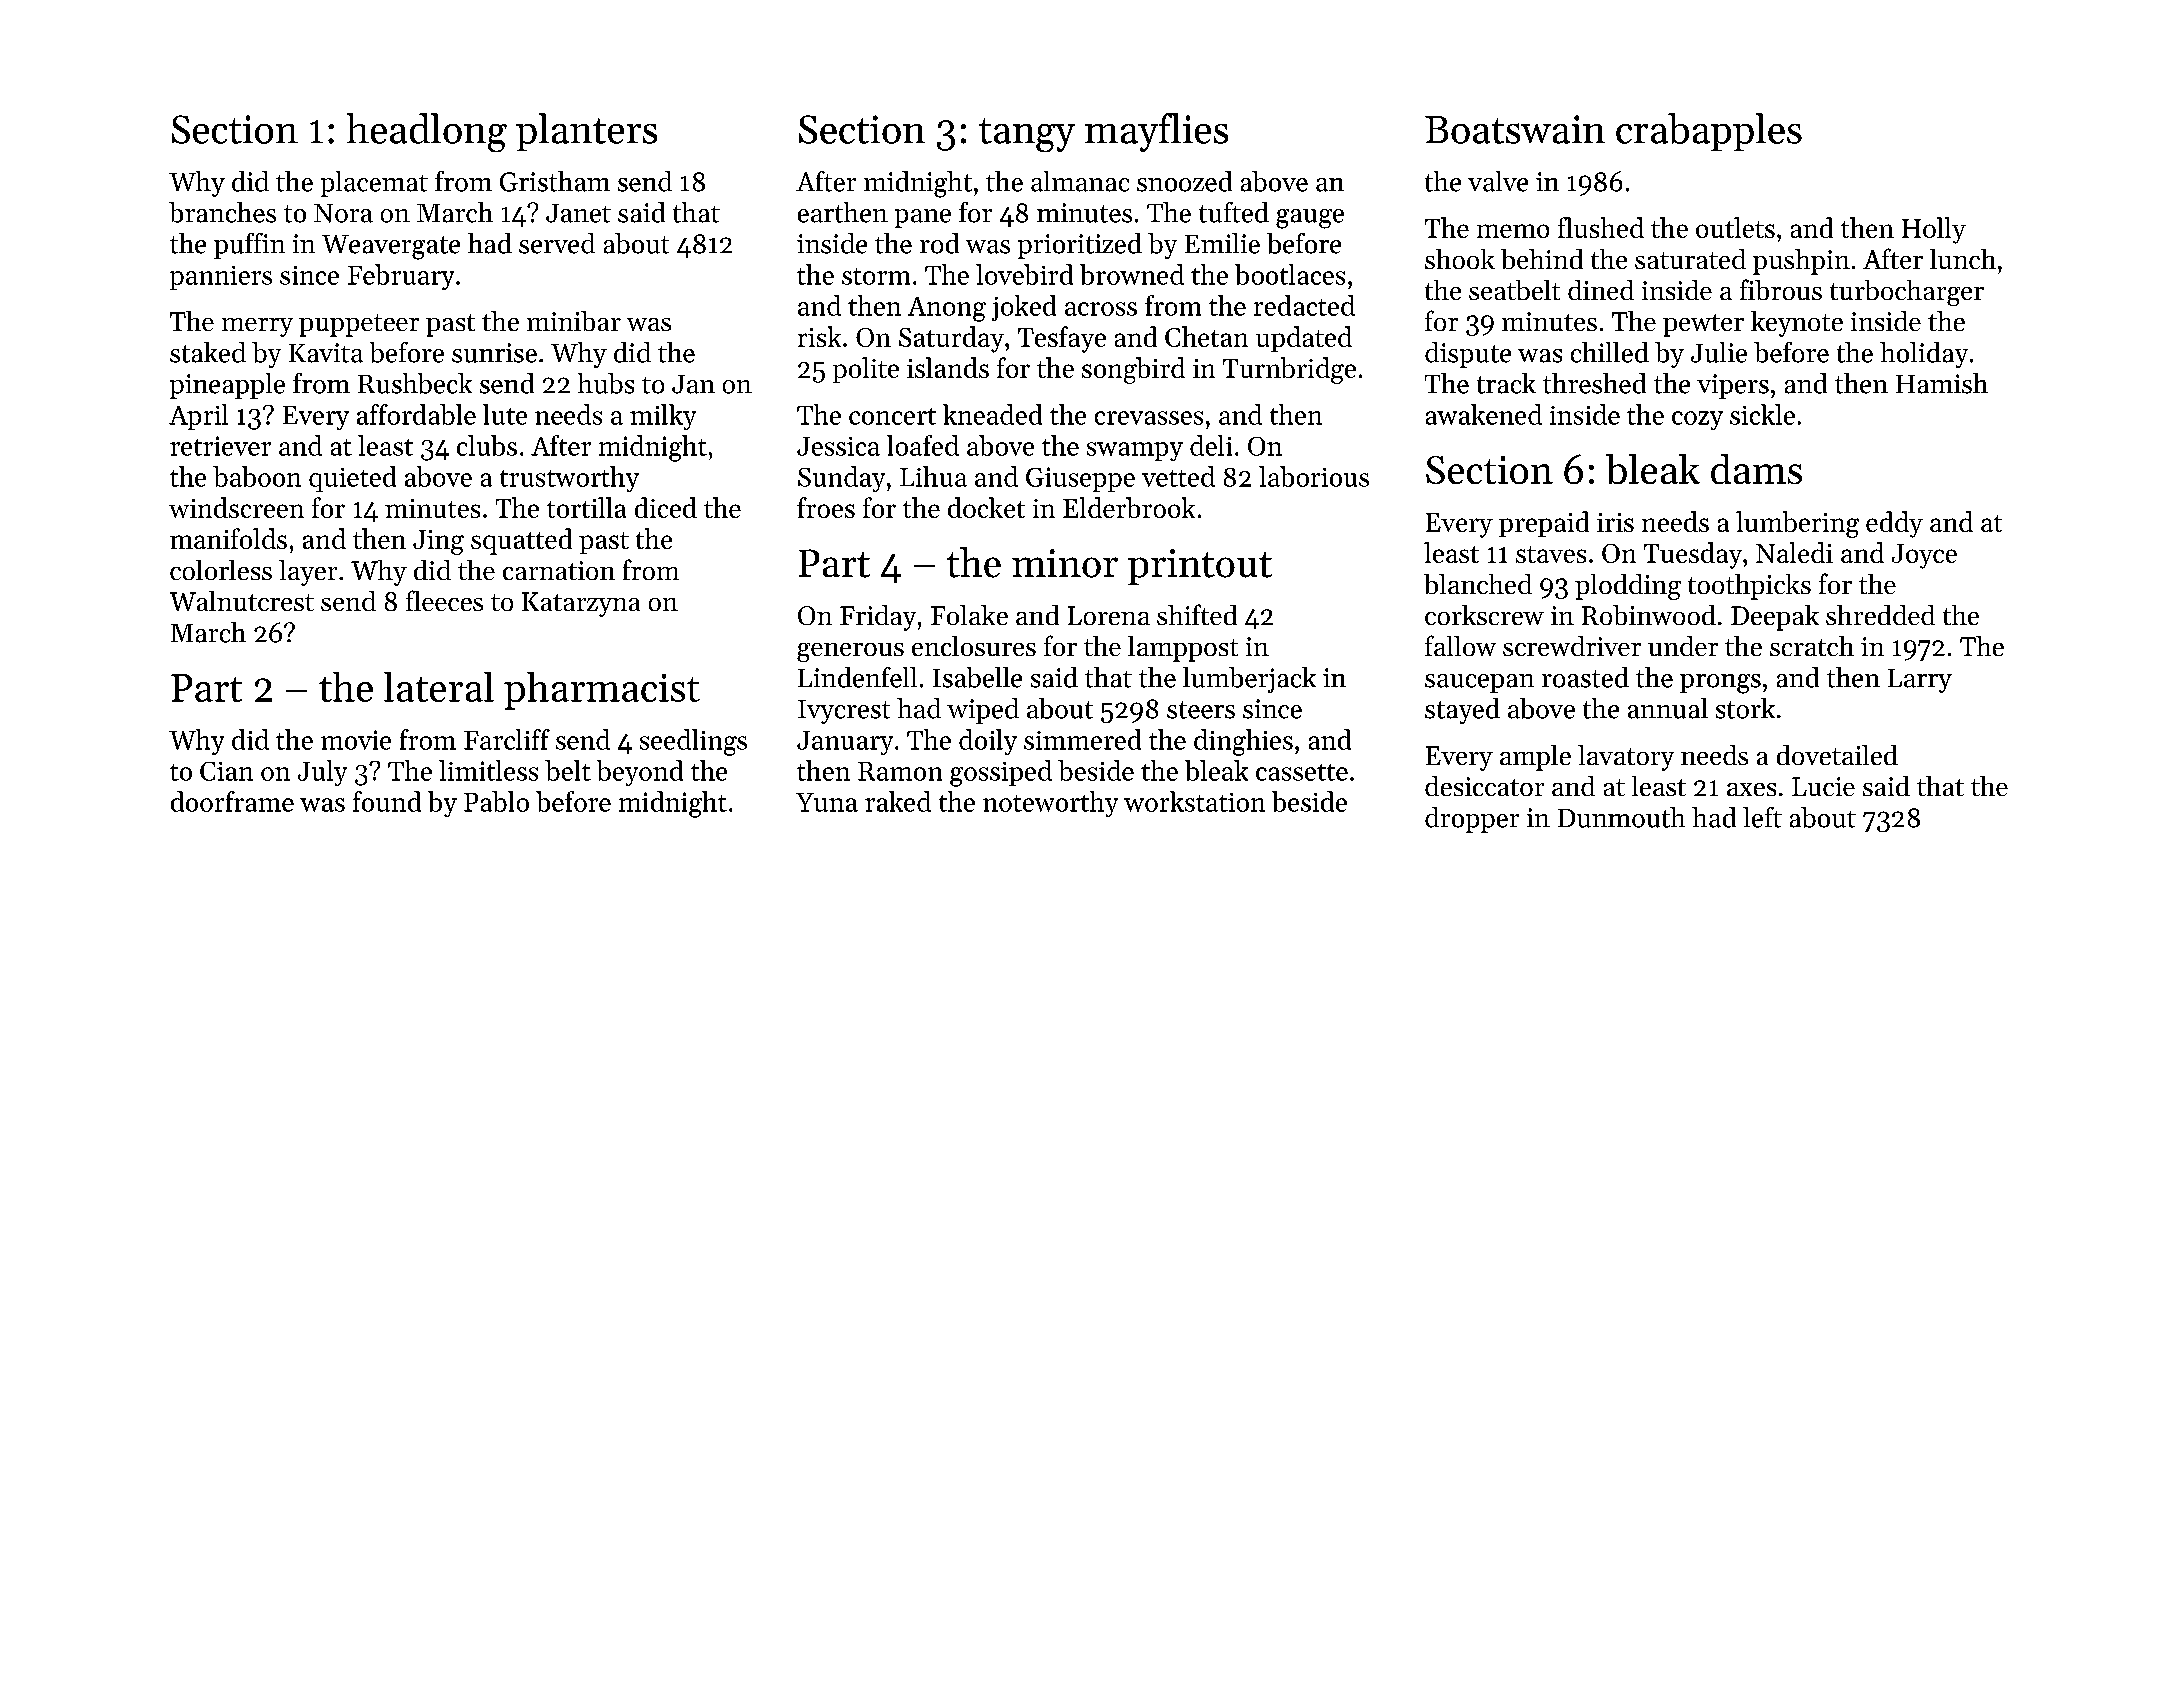 Image resolution: width=2178 pixels, height=1683 pixels. I want to click on dropper, so click(1472, 820).
